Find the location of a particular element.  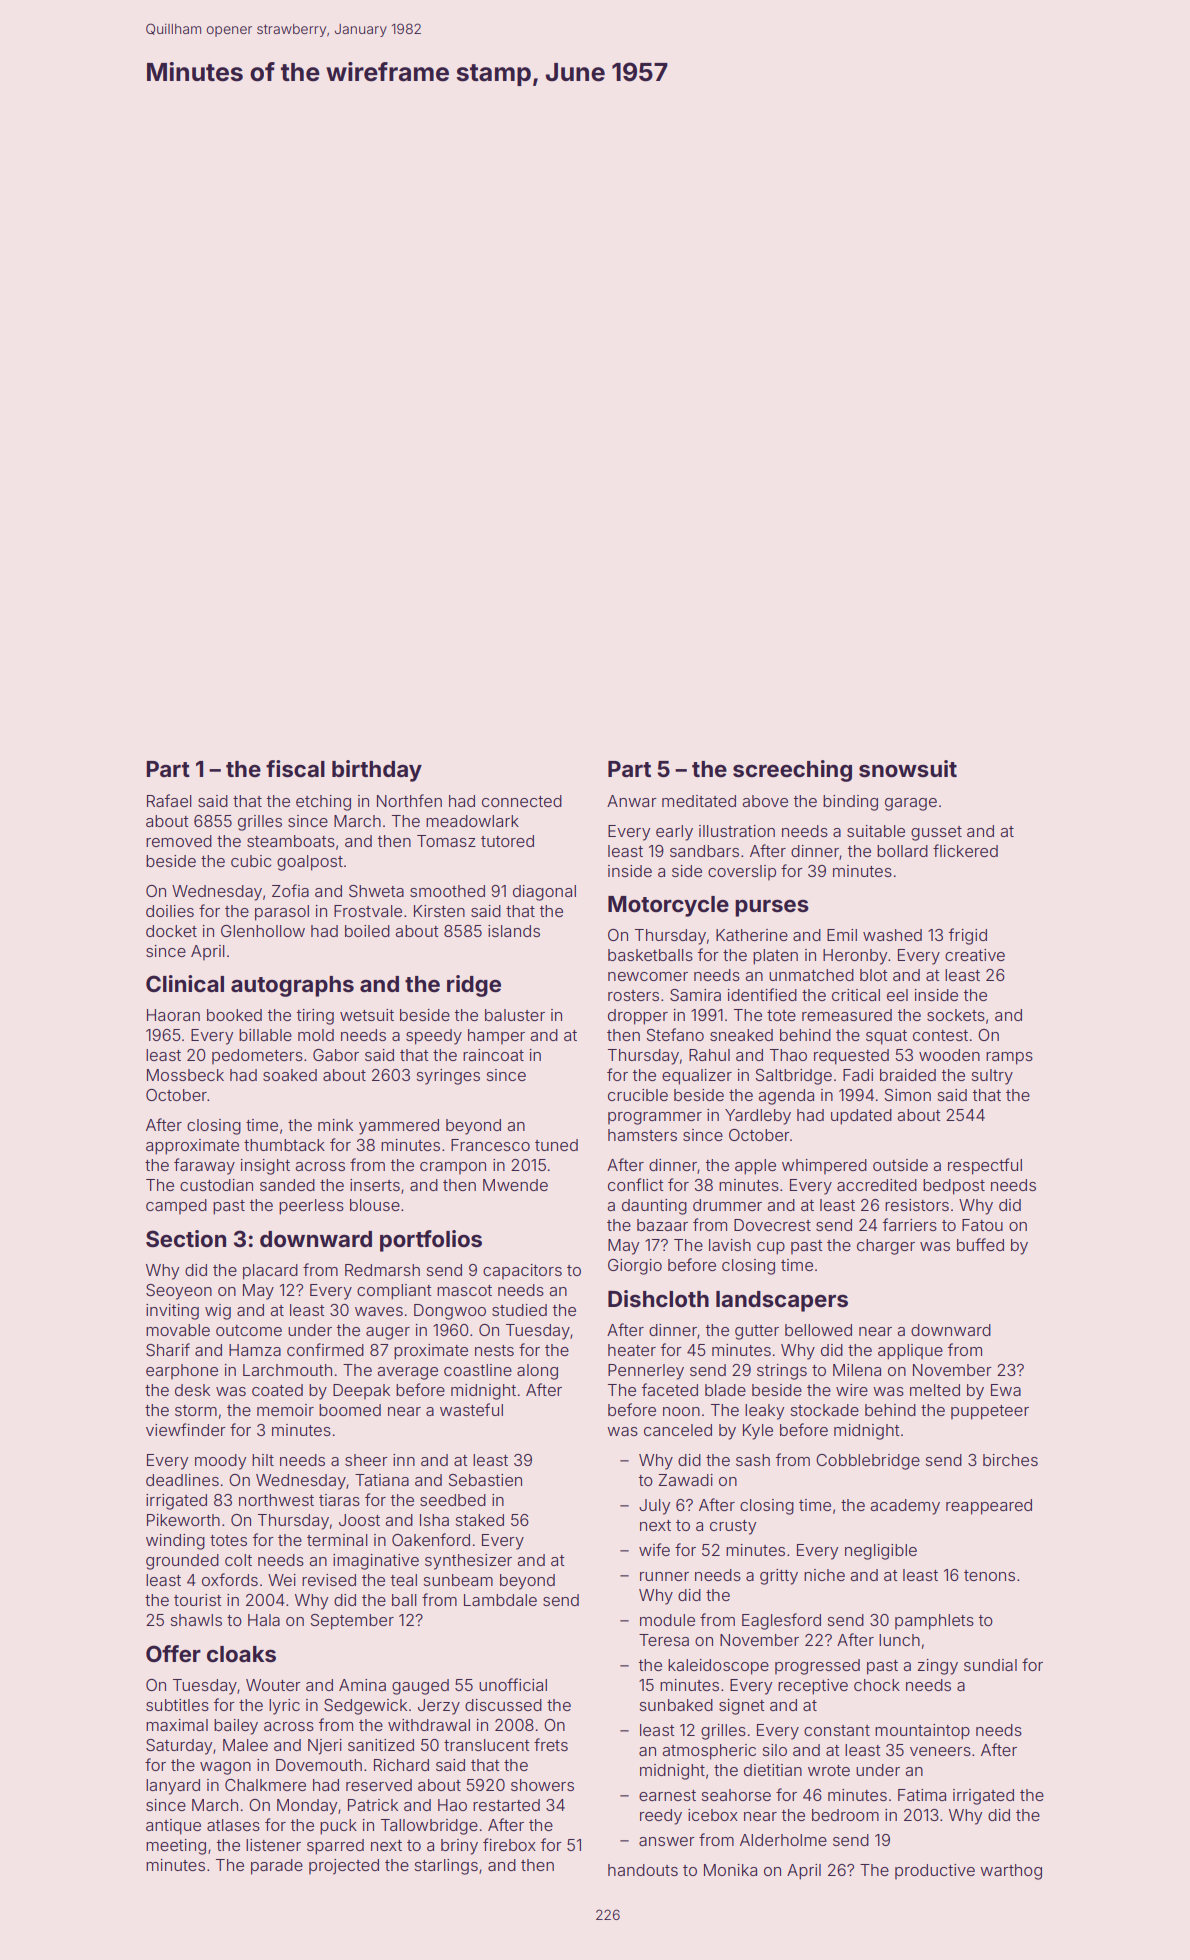

camped is located at coordinates (176, 1207).
